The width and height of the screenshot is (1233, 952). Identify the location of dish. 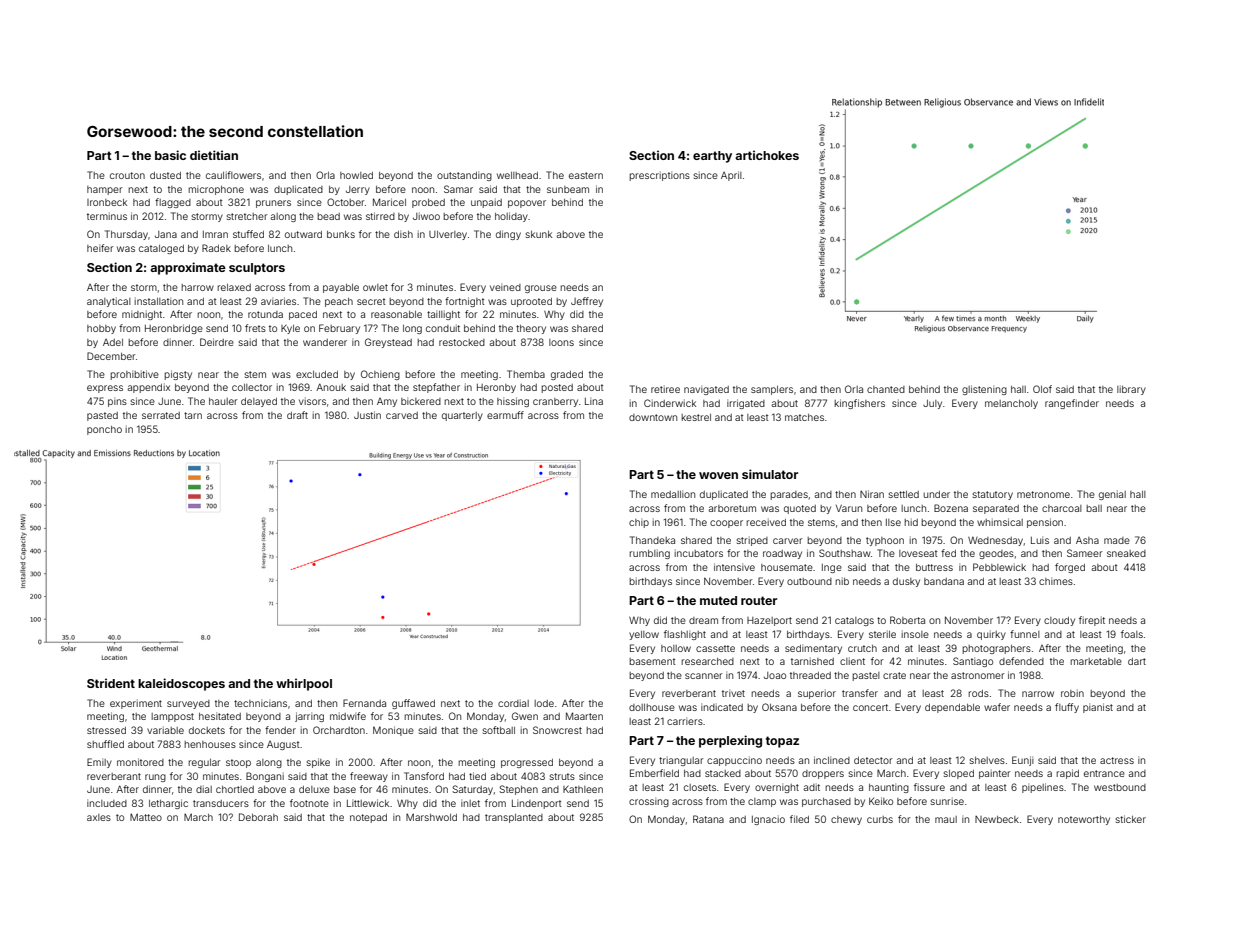
(403, 234).
